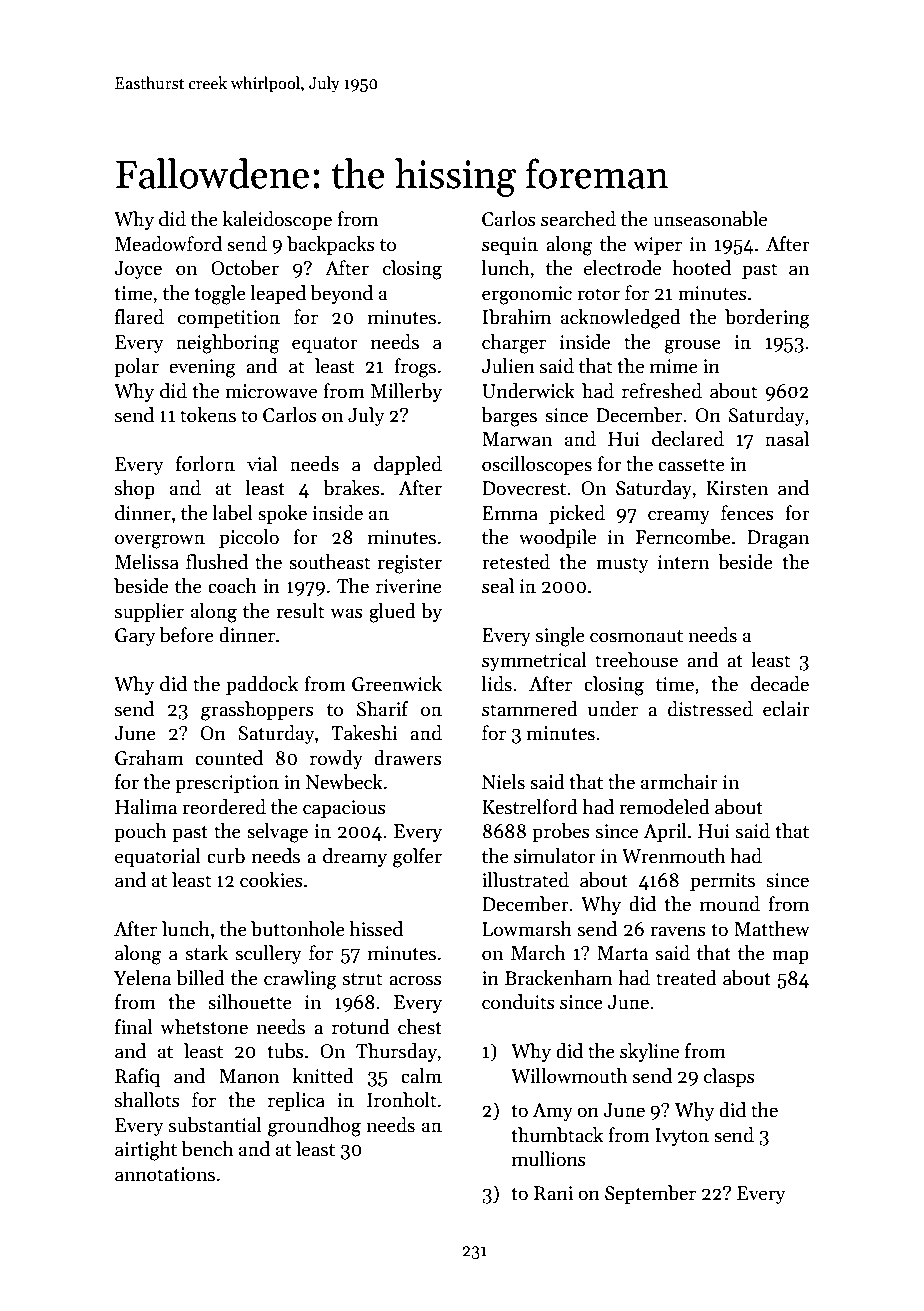  I want to click on conduits, so click(518, 1002).
